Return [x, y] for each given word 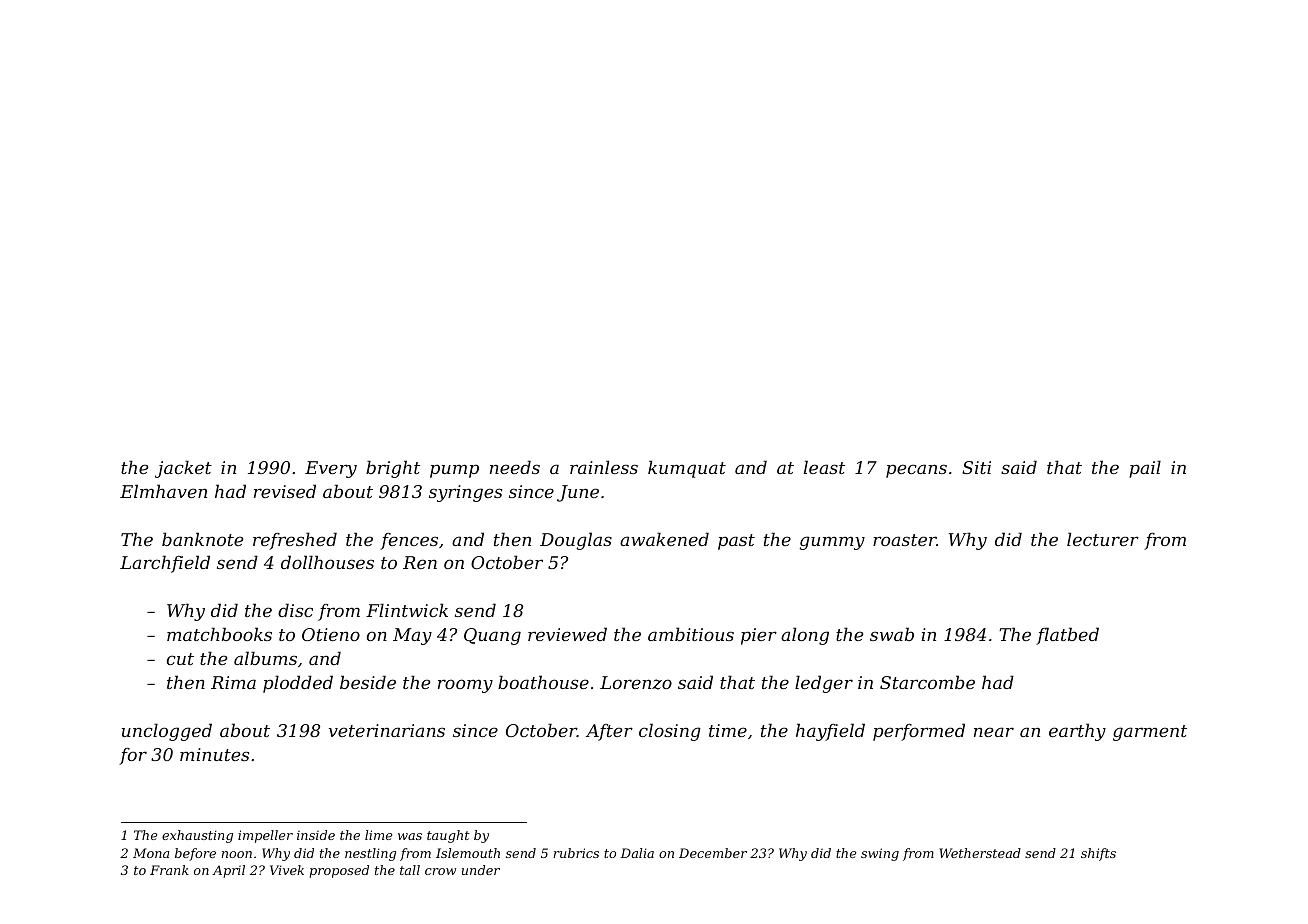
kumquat [687, 469]
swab [892, 634]
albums [265, 658]
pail [1145, 469]
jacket [183, 469]
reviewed [567, 634]
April [228, 871]
